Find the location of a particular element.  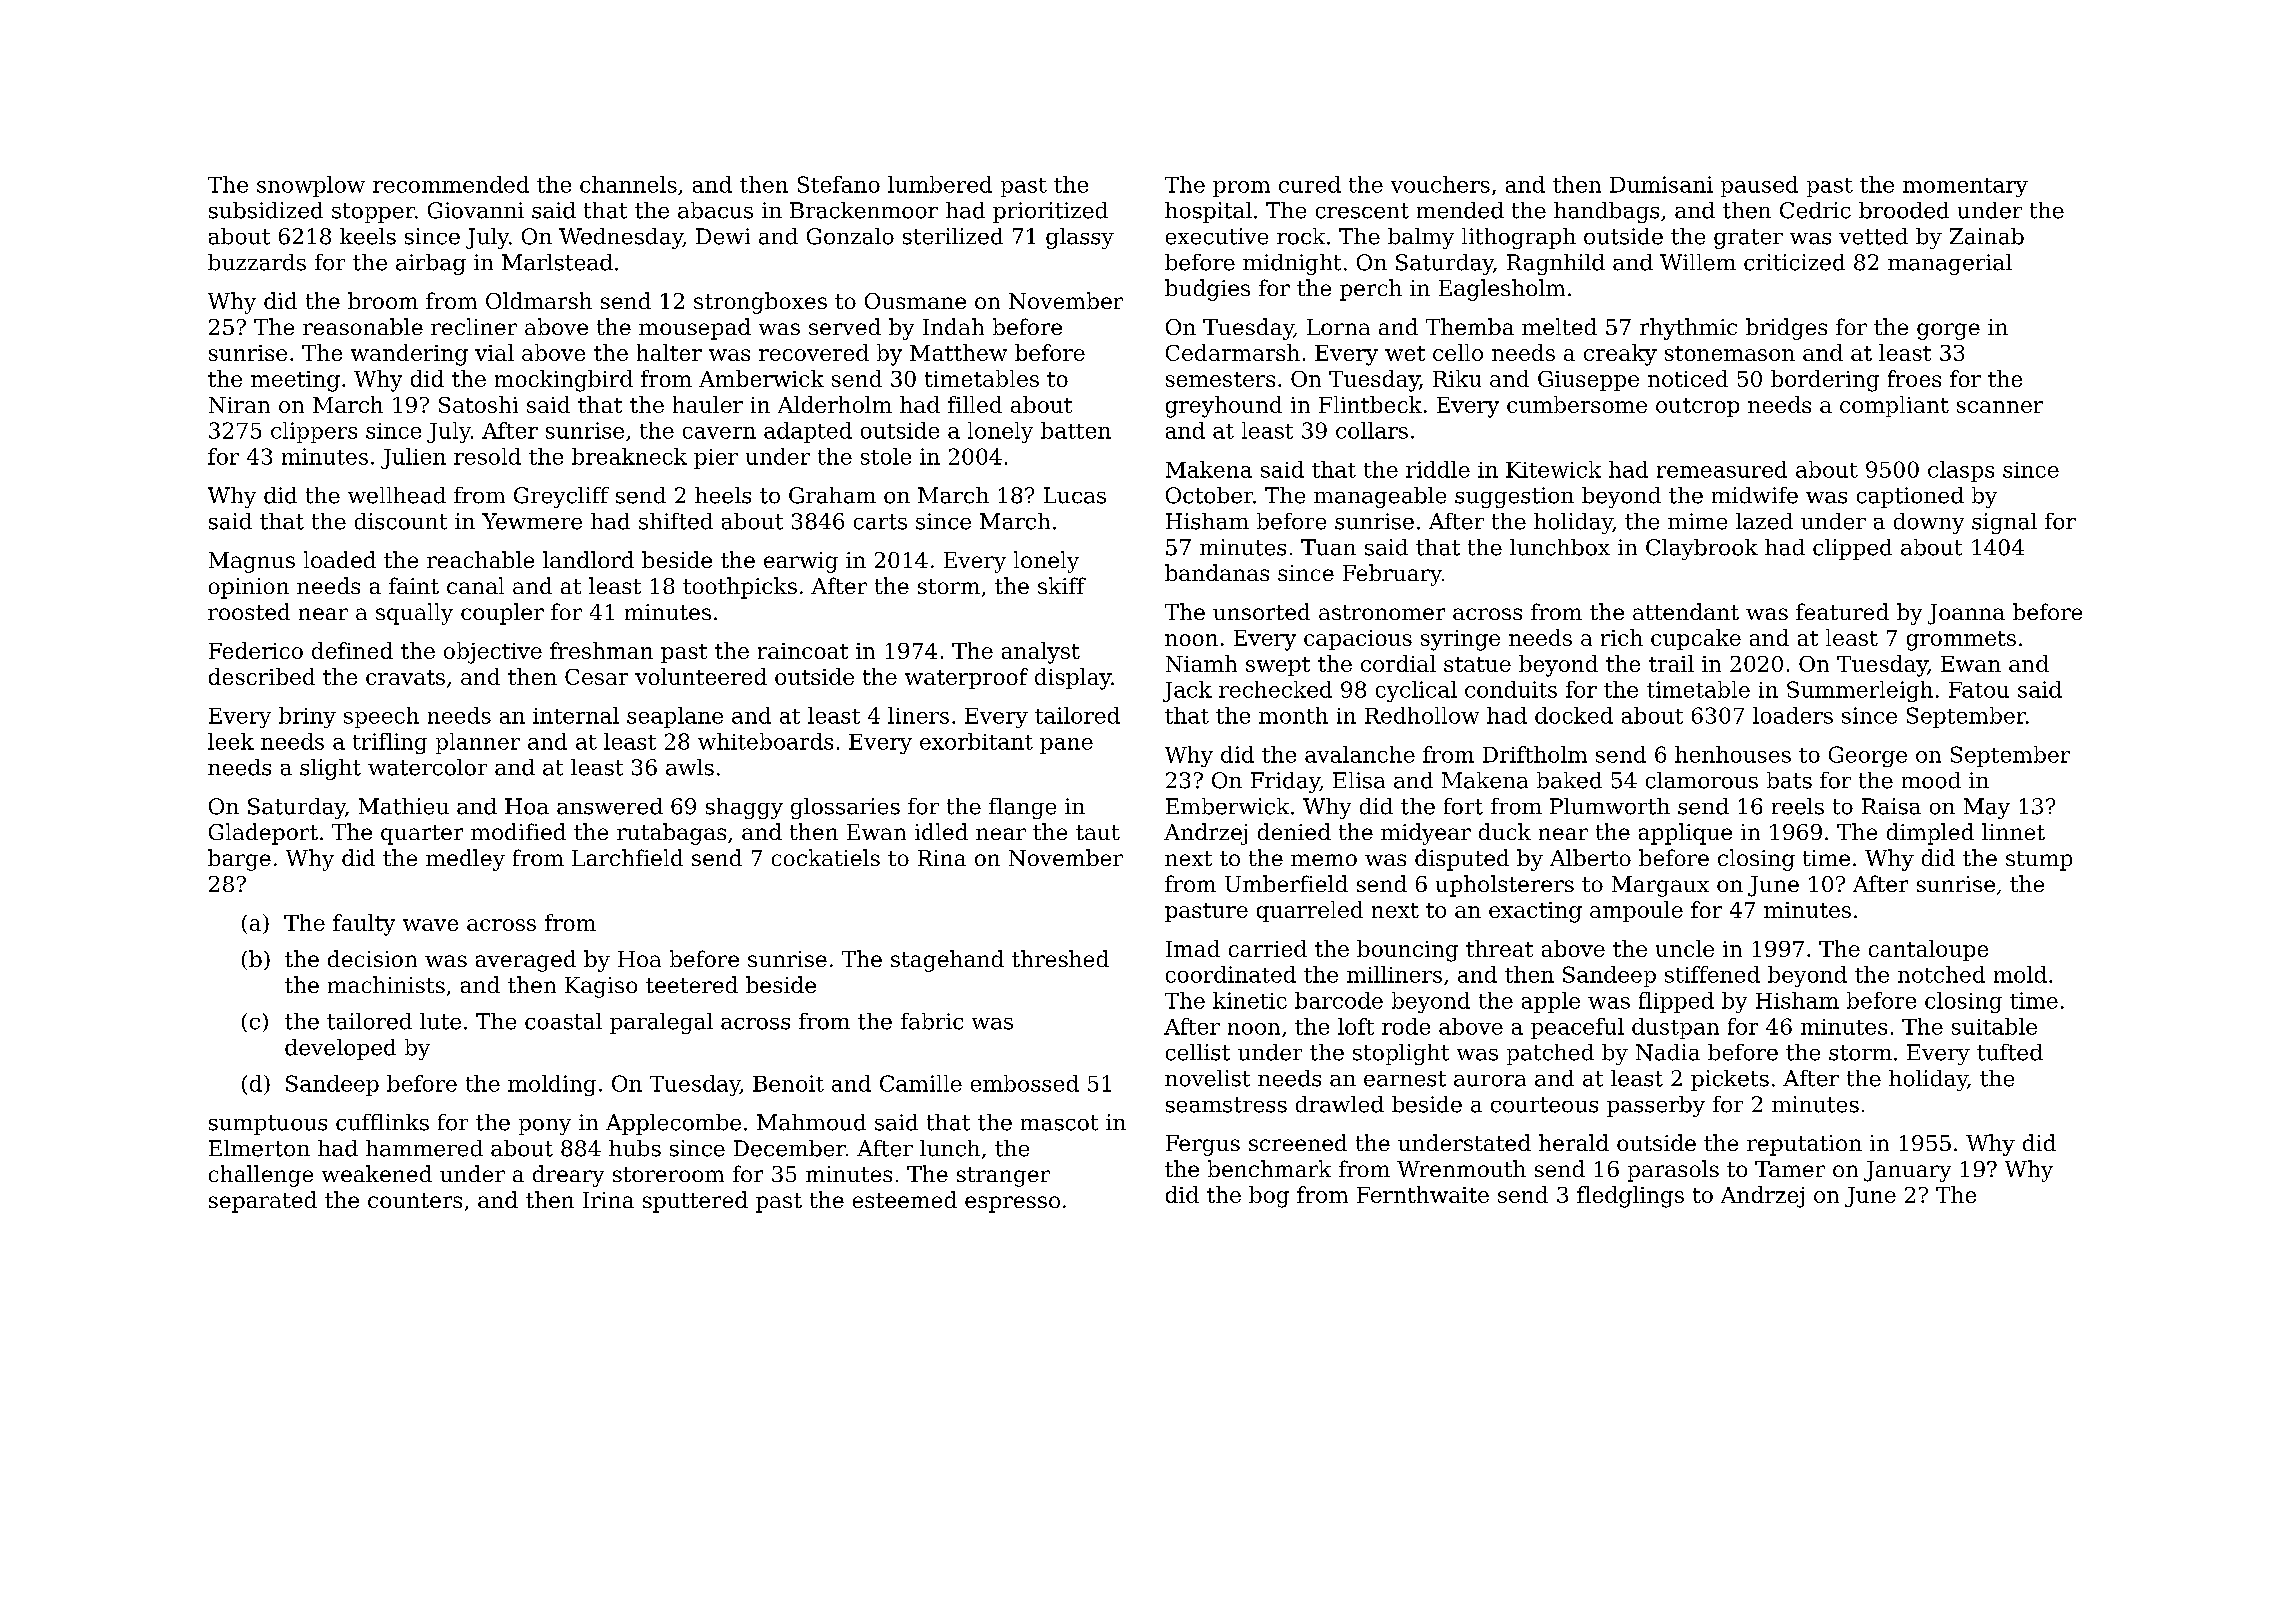

grater is located at coordinates (1748, 239).
